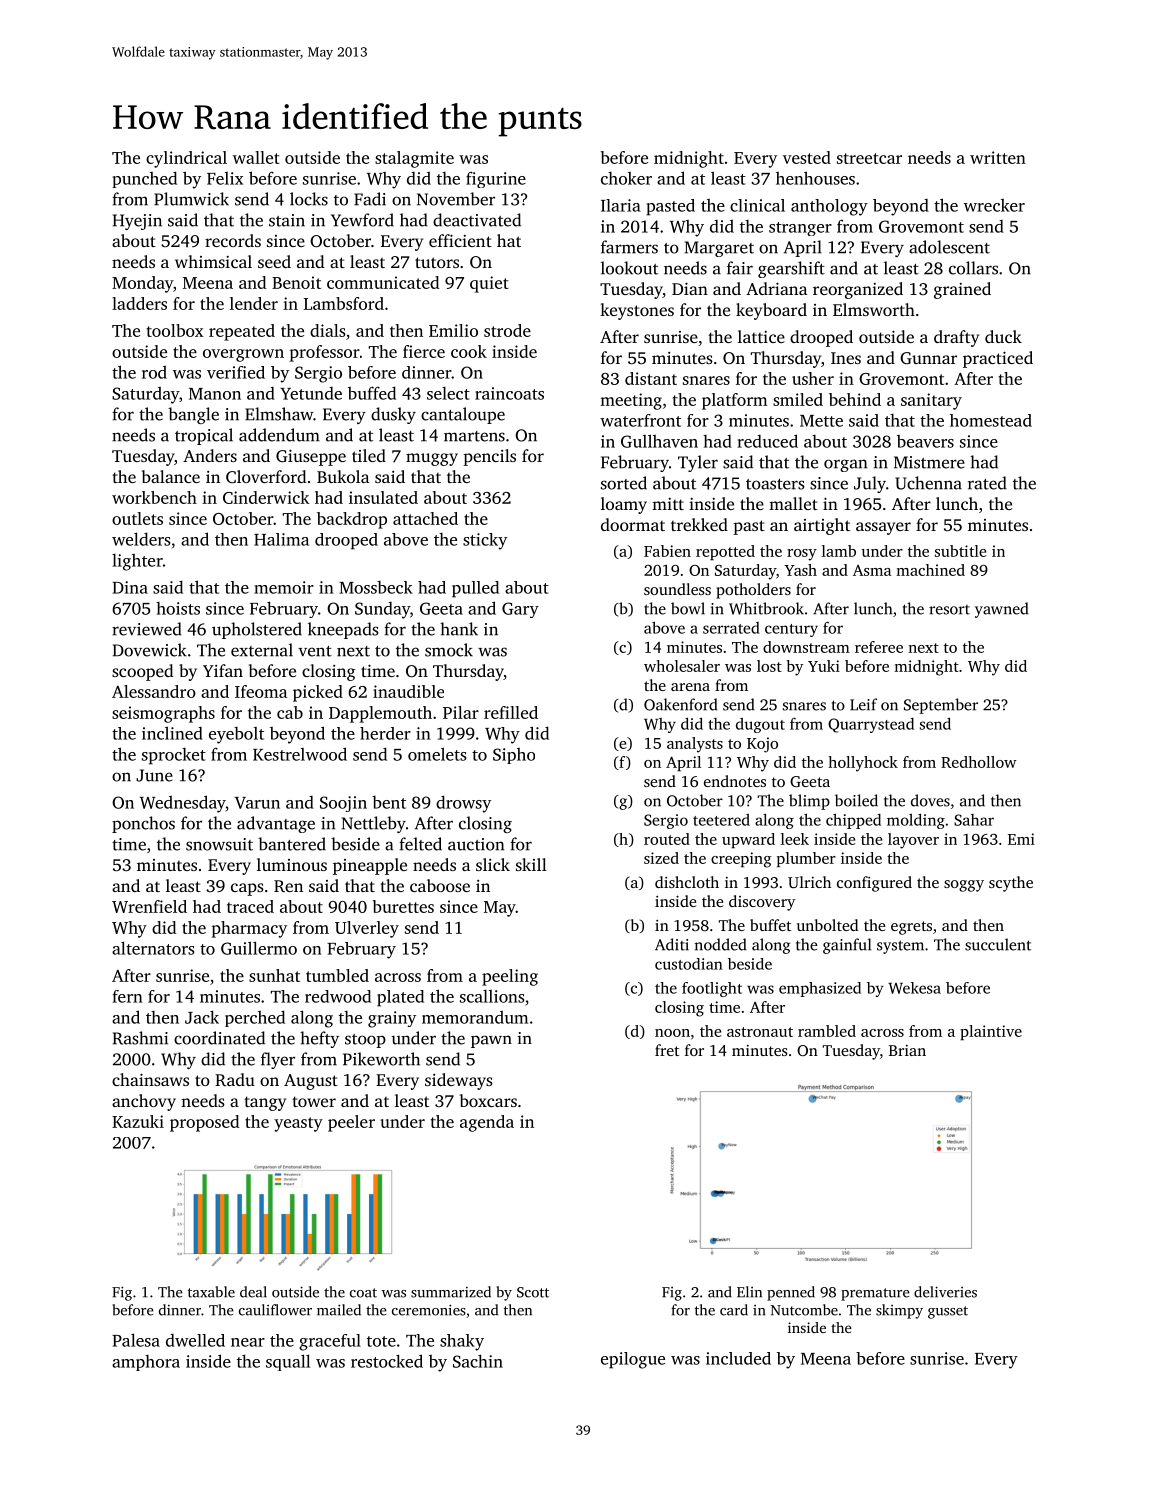 The width and height of the screenshot is (1151, 1489). Describe the element at coordinates (1001, 610) in the screenshot. I see `yawned` at that location.
